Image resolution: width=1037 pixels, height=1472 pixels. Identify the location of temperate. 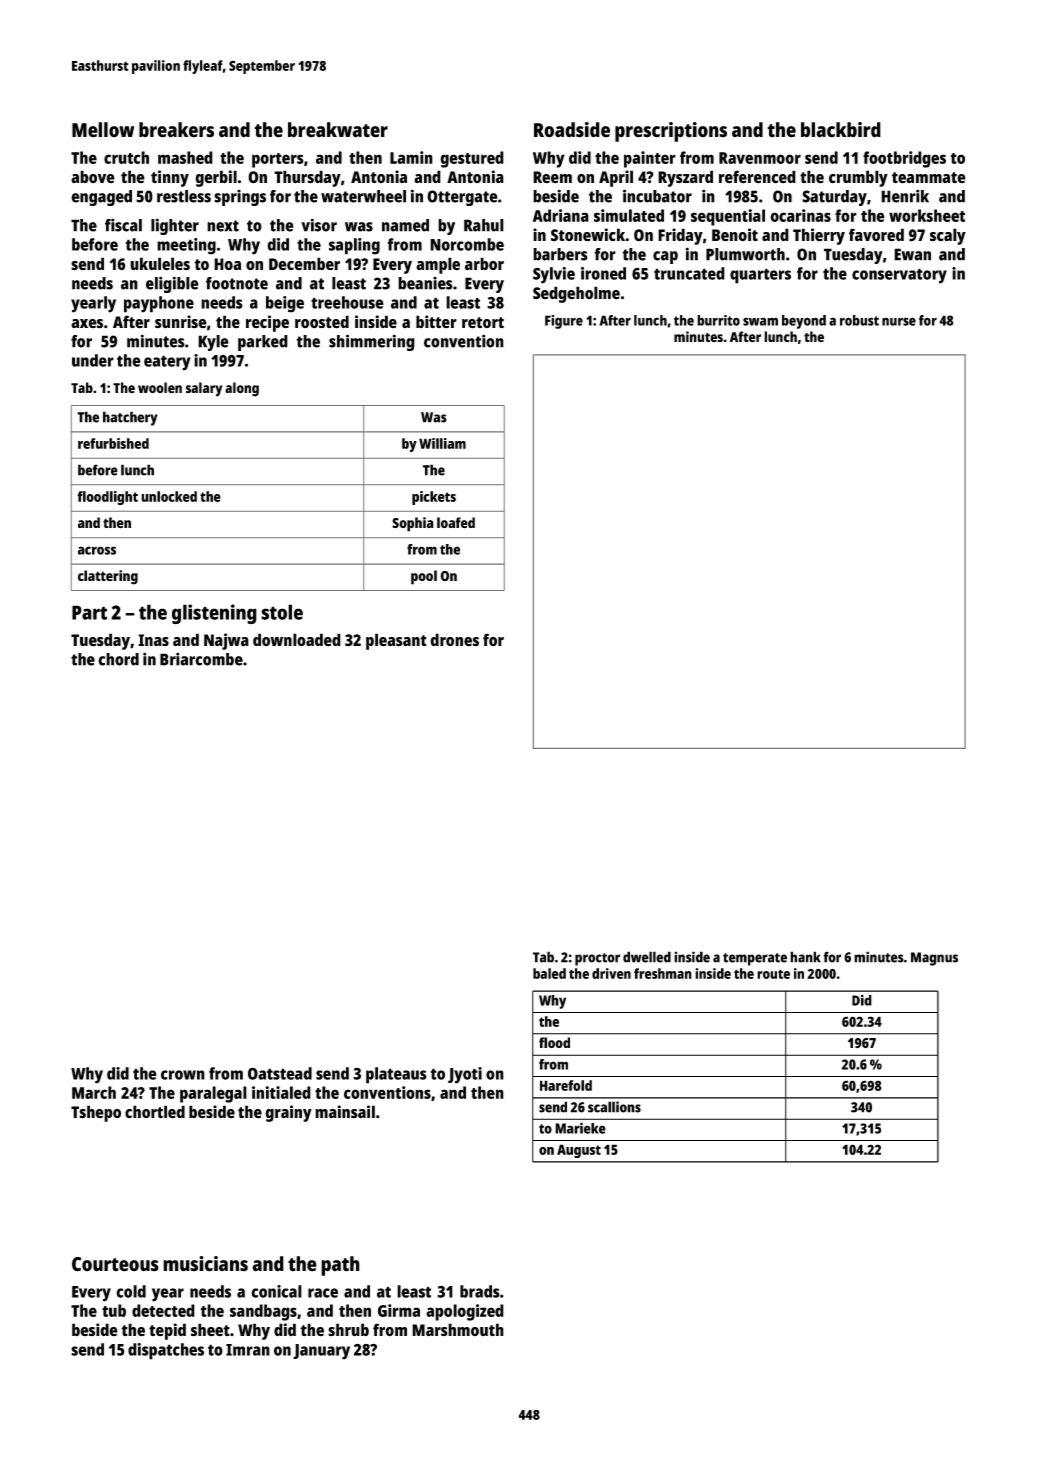
(755, 959).
